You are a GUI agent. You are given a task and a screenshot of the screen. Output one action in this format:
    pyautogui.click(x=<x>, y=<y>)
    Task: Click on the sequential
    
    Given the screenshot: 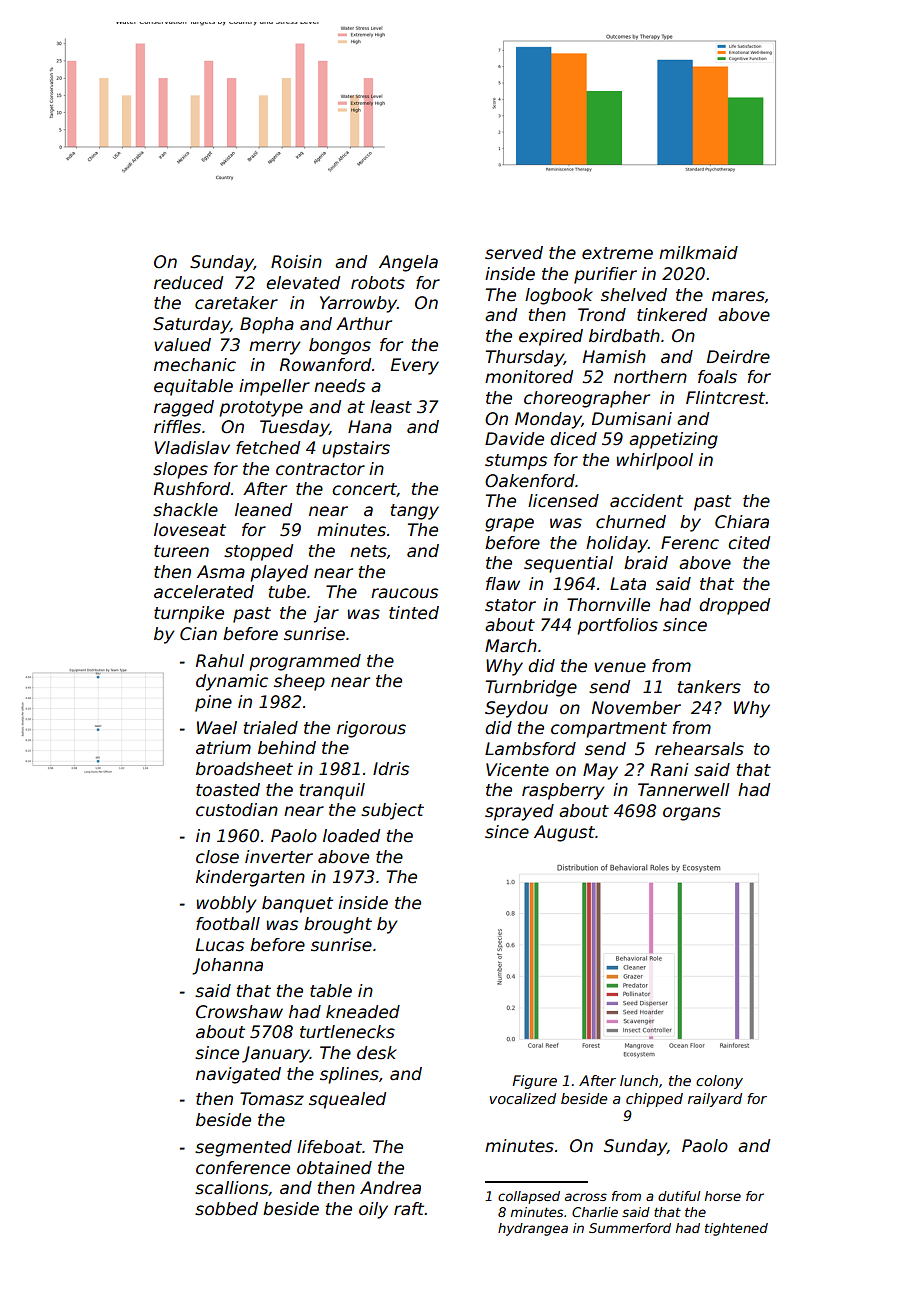 What is the action you would take?
    pyautogui.click(x=568, y=564)
